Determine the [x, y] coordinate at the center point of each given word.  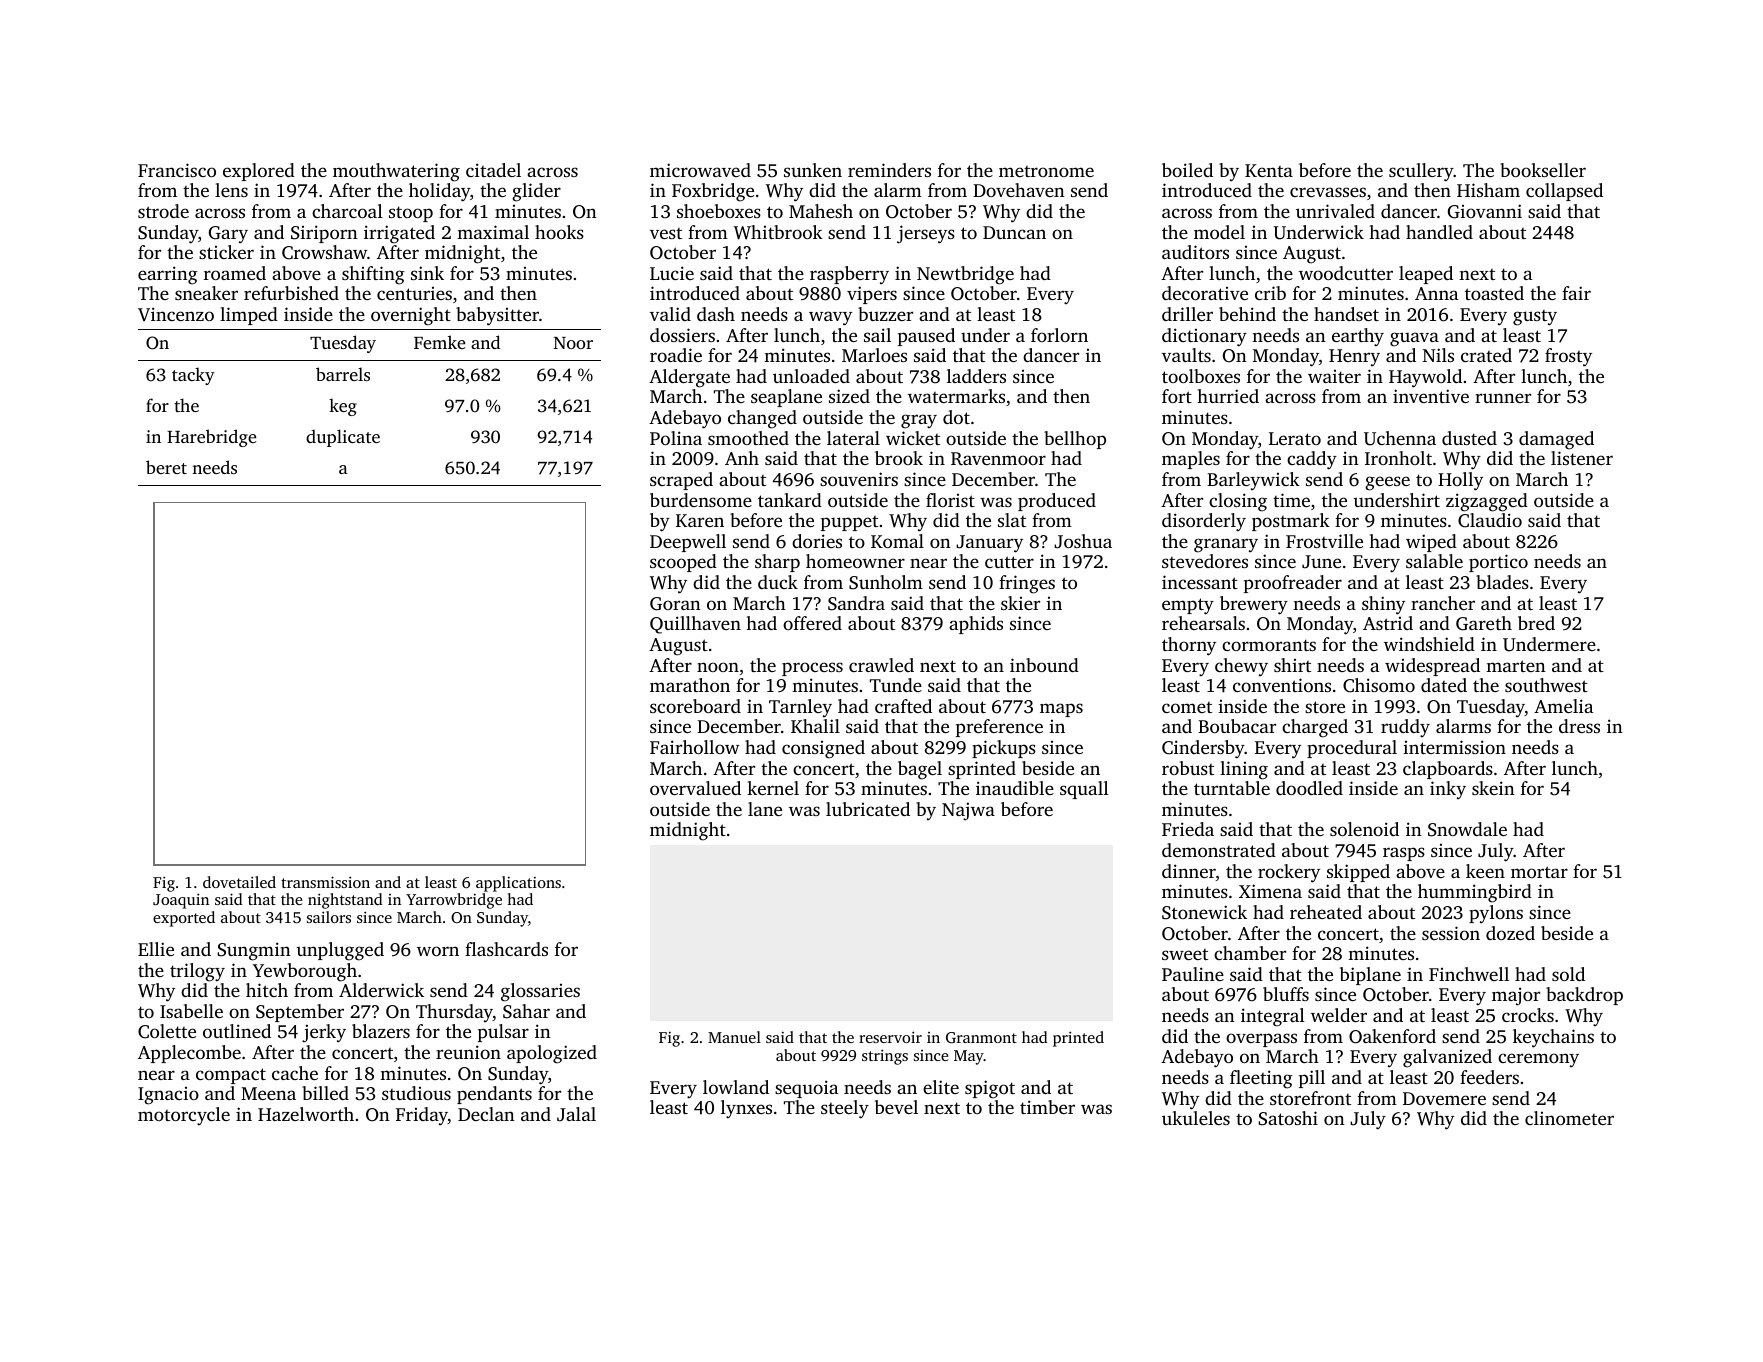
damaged [1556, 440]
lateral [853, 438]
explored [259, 172]
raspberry [849, 275]
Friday [422, 1116]
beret [166, 467]
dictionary [1204, 337]
